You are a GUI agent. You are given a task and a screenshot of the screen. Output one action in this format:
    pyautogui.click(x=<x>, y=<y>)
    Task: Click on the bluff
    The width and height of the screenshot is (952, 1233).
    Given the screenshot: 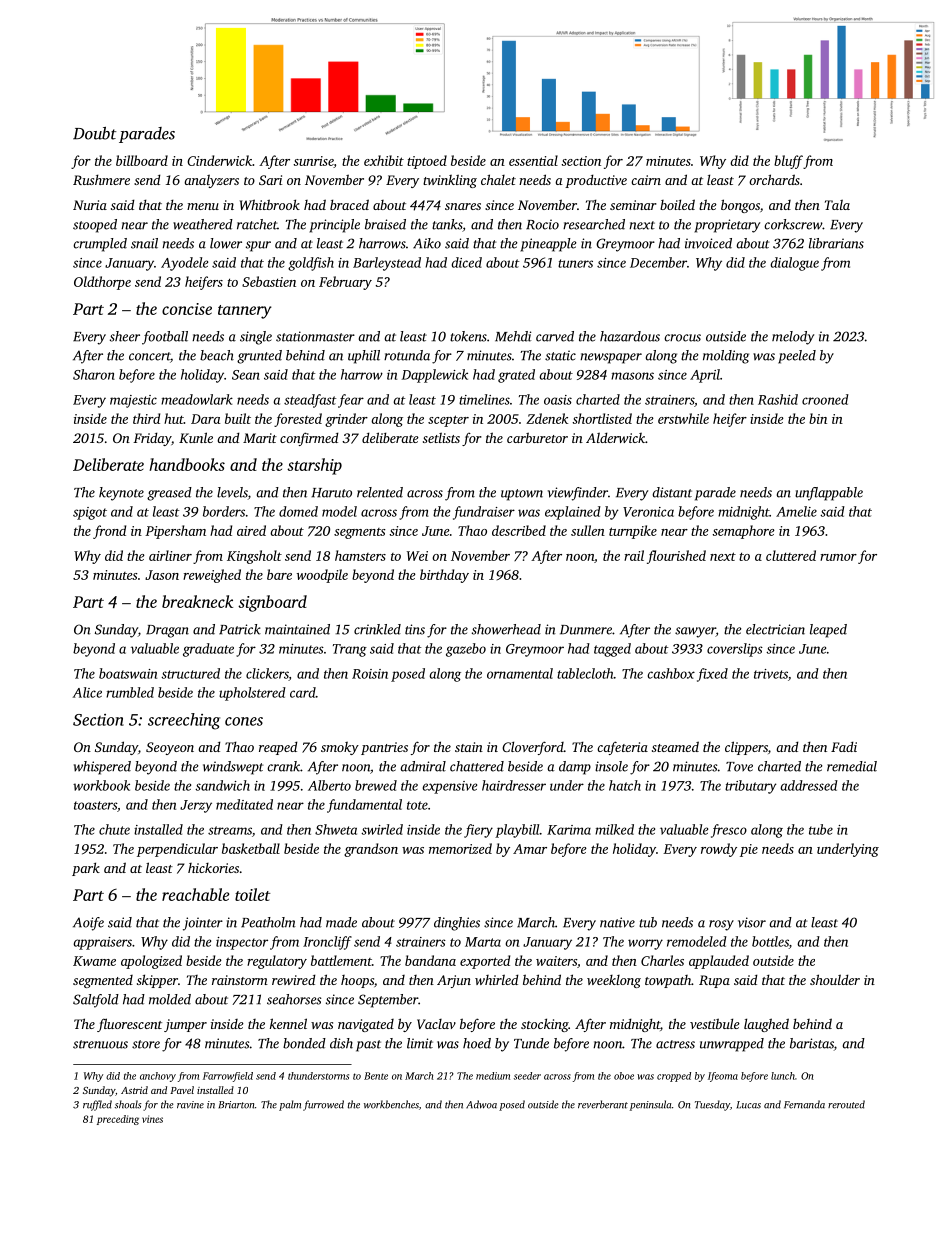 What is the action you would take?
    pyautogui.click(x=788, y=162)
